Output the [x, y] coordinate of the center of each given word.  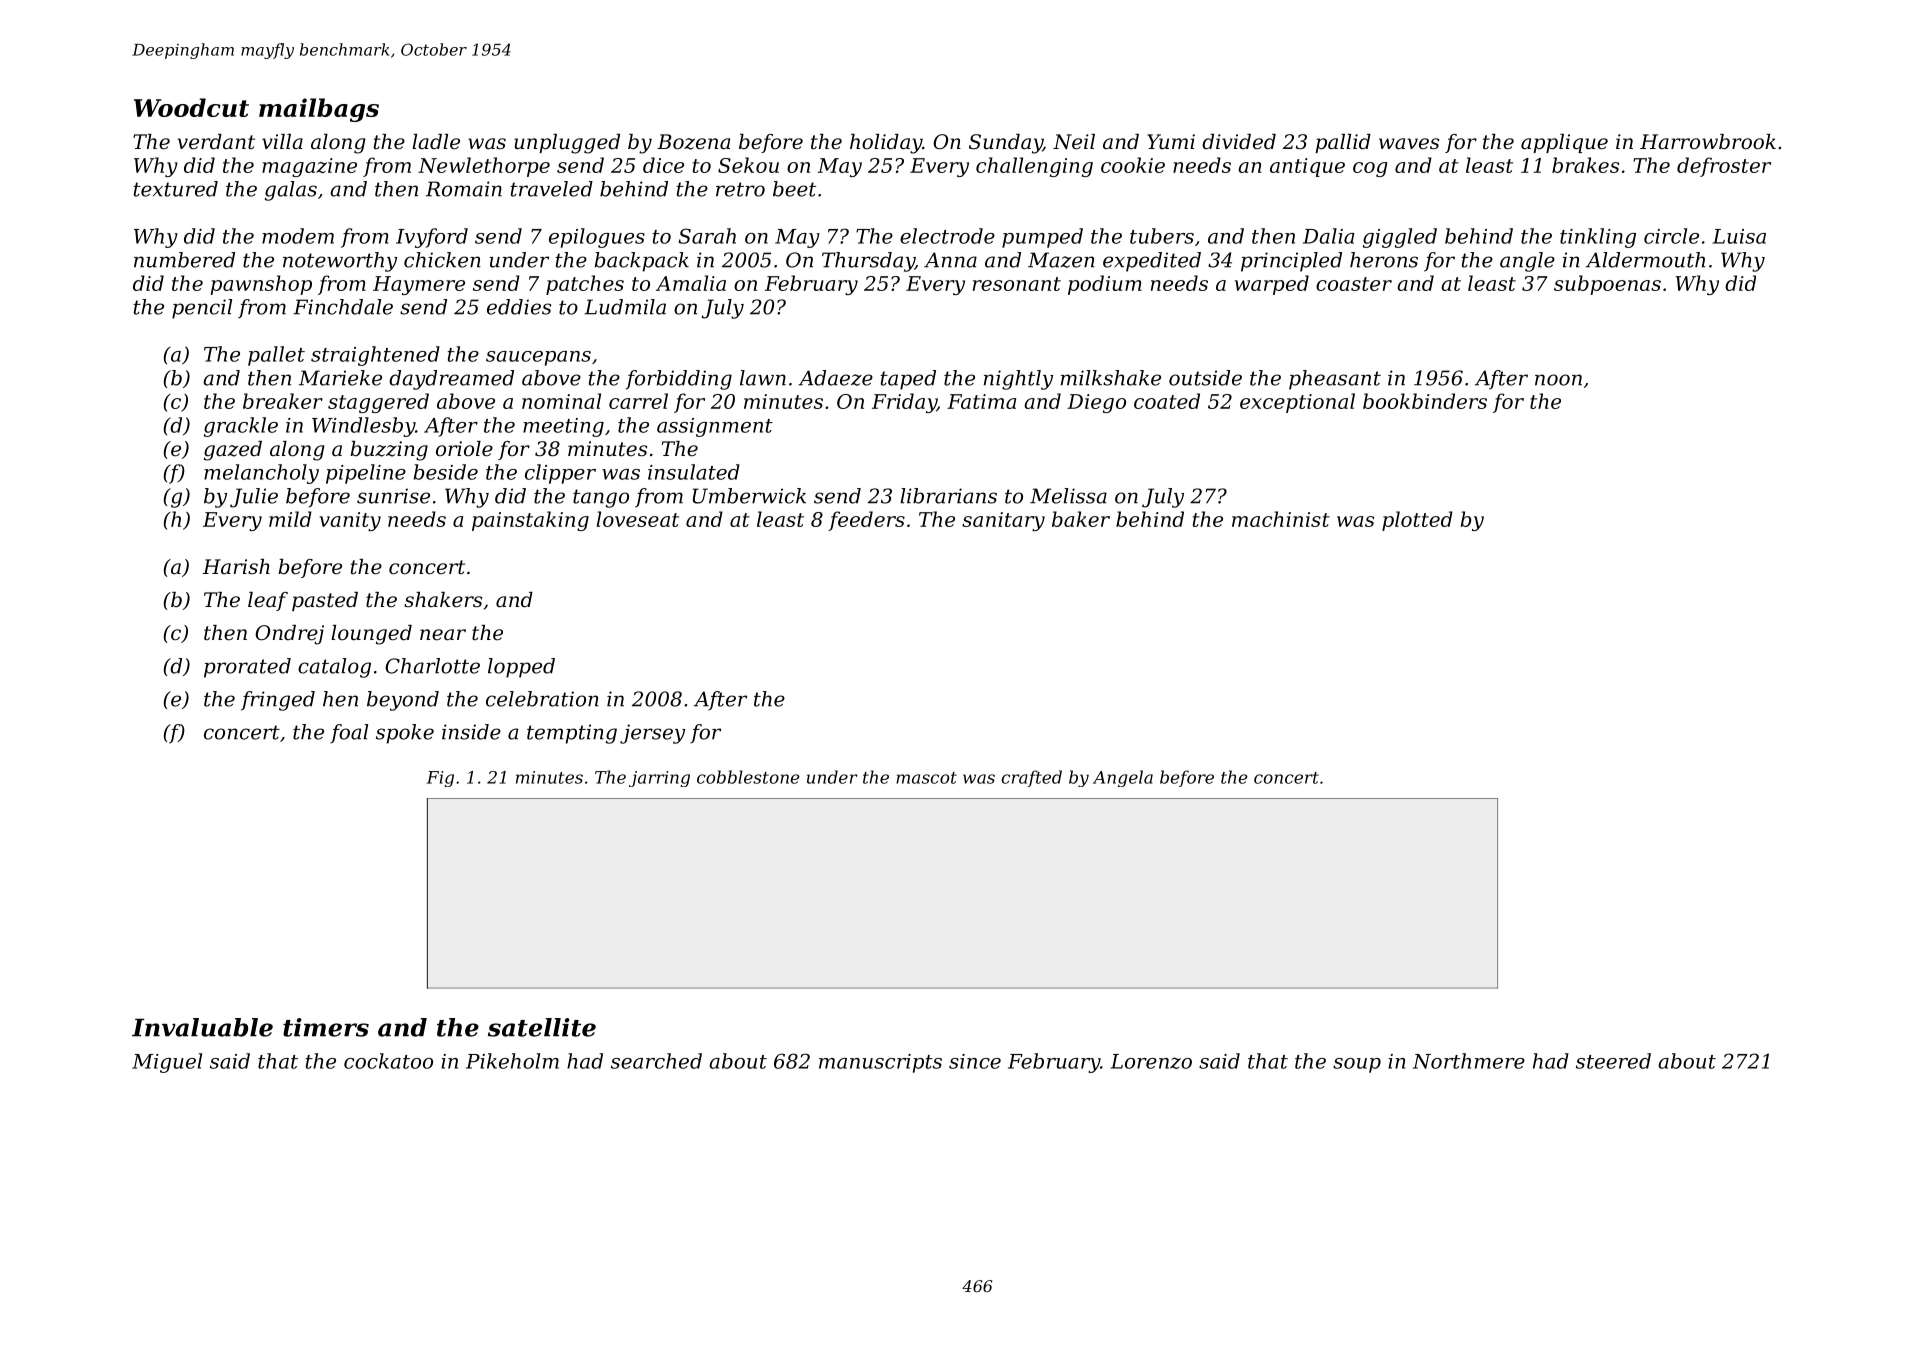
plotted [1417, 521]
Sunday [1006, 144]
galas [291, 191]
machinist [1281, 519]
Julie [254, 498]
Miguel [167, 1063]
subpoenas [1607, 285]
